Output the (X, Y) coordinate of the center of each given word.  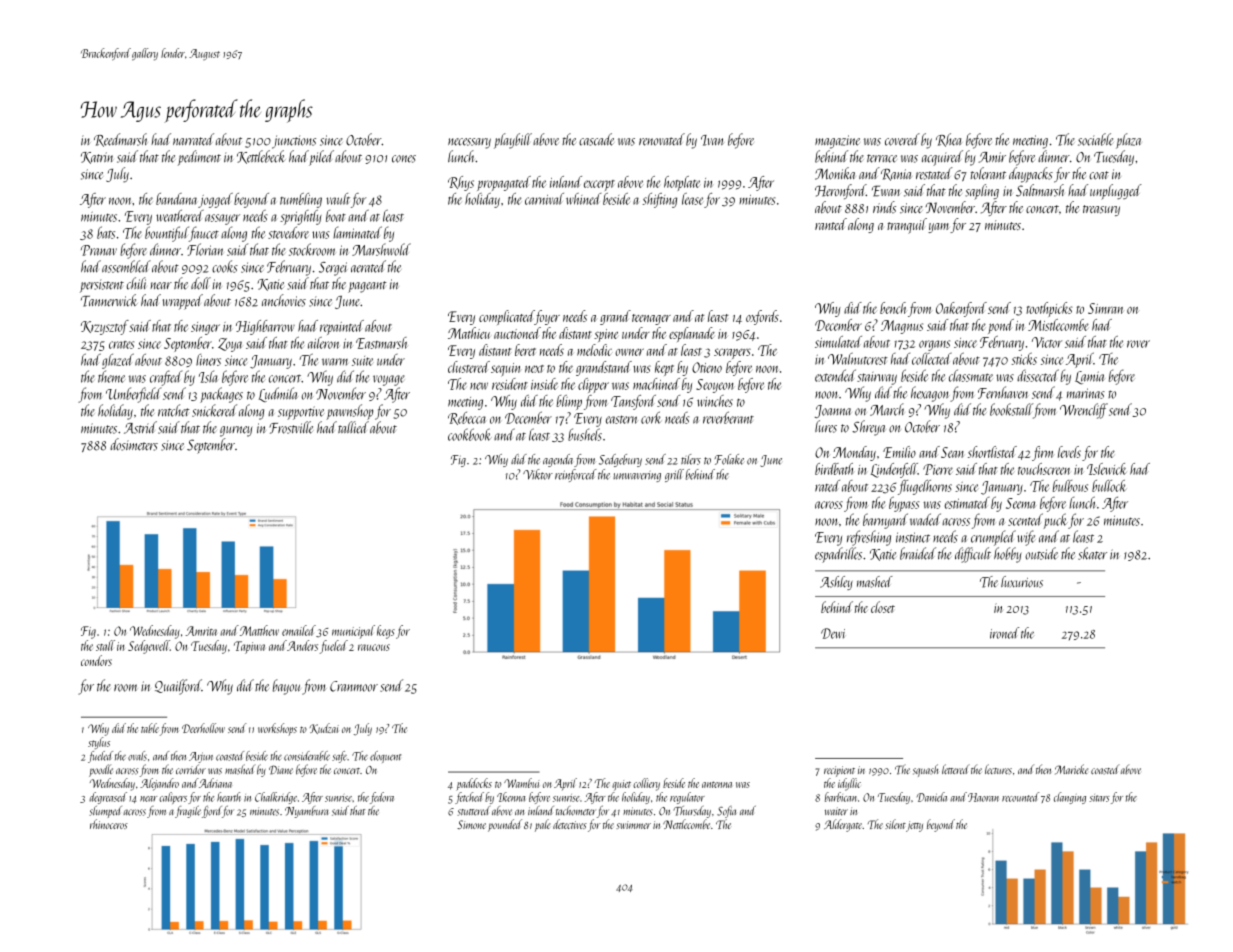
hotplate (682, 183)
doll (201, 283)
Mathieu (469, 333)
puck (1056, 521)
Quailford (178, 687)
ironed (1004, 633)
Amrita (201, 631)
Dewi (833, 633)
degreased (108, 798)
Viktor (538, 474)
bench (893, 308)
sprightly (301, 217)
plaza (1128, 141)
